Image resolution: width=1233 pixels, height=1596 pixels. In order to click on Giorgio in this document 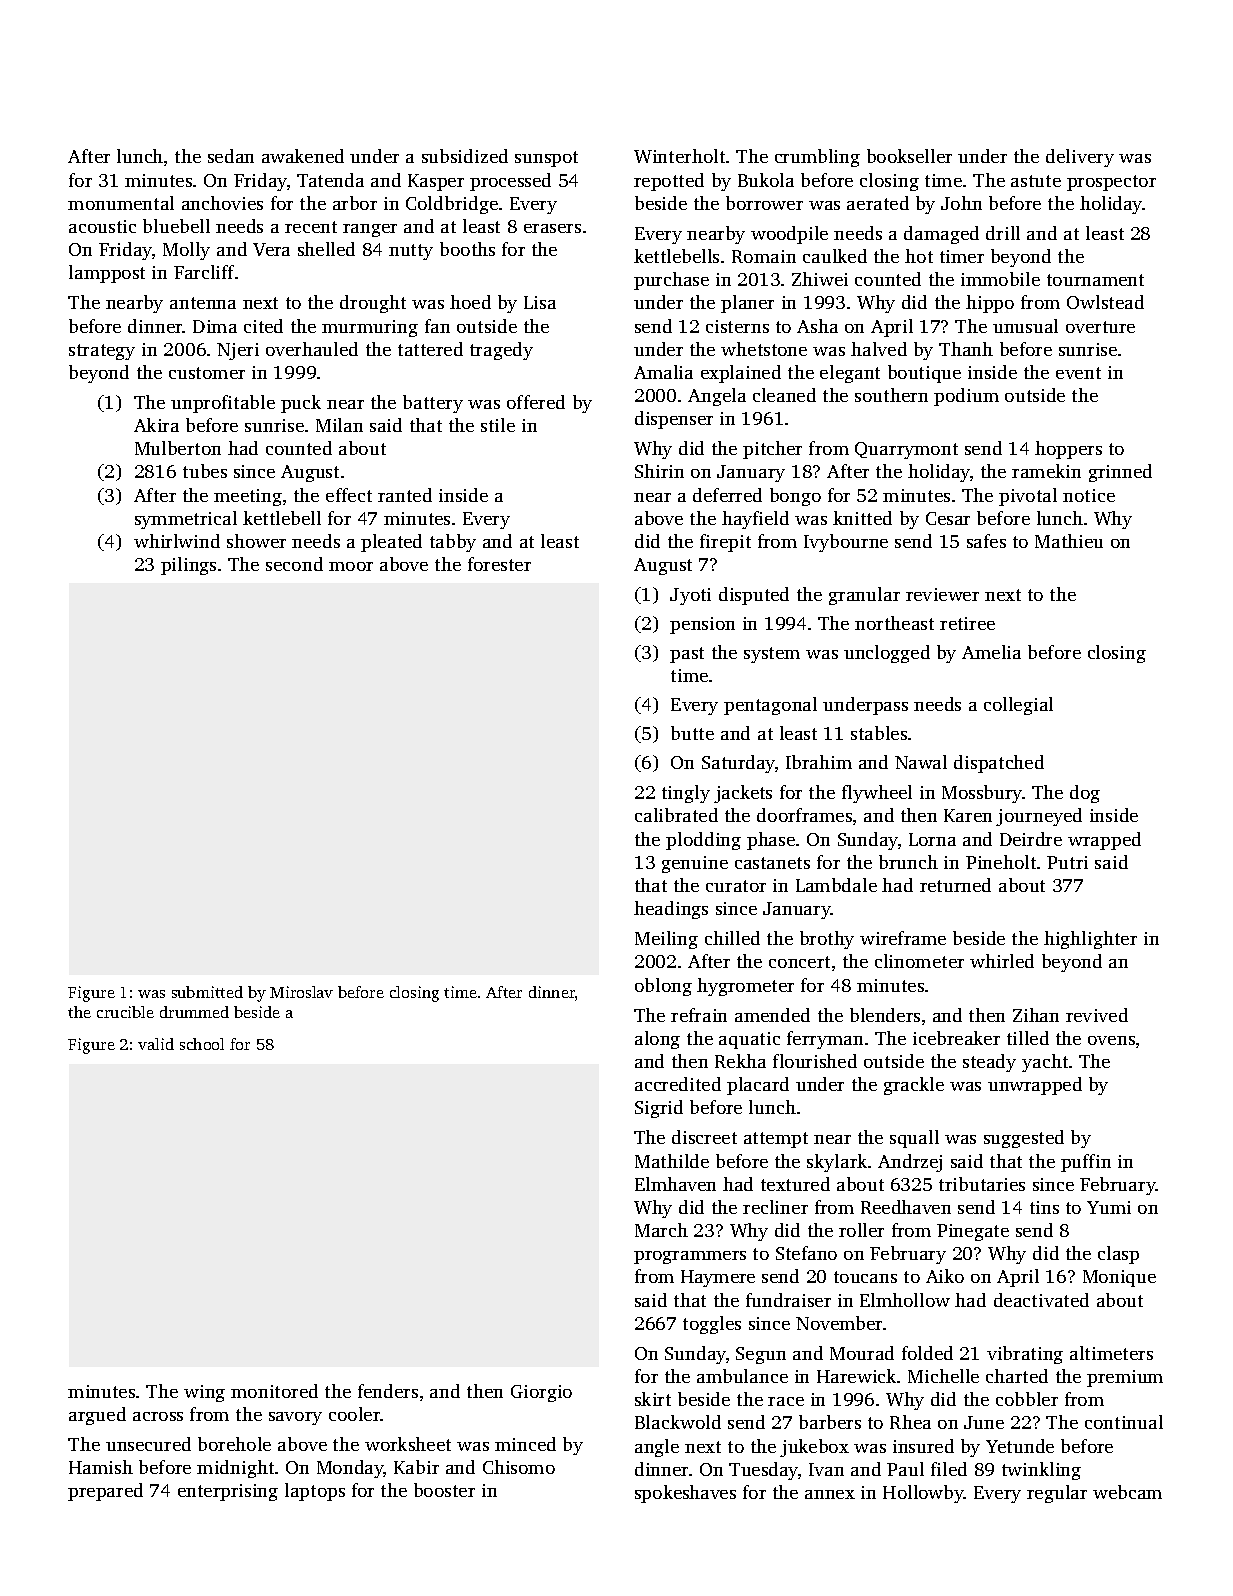, I will do `click(541, 1393)`.
